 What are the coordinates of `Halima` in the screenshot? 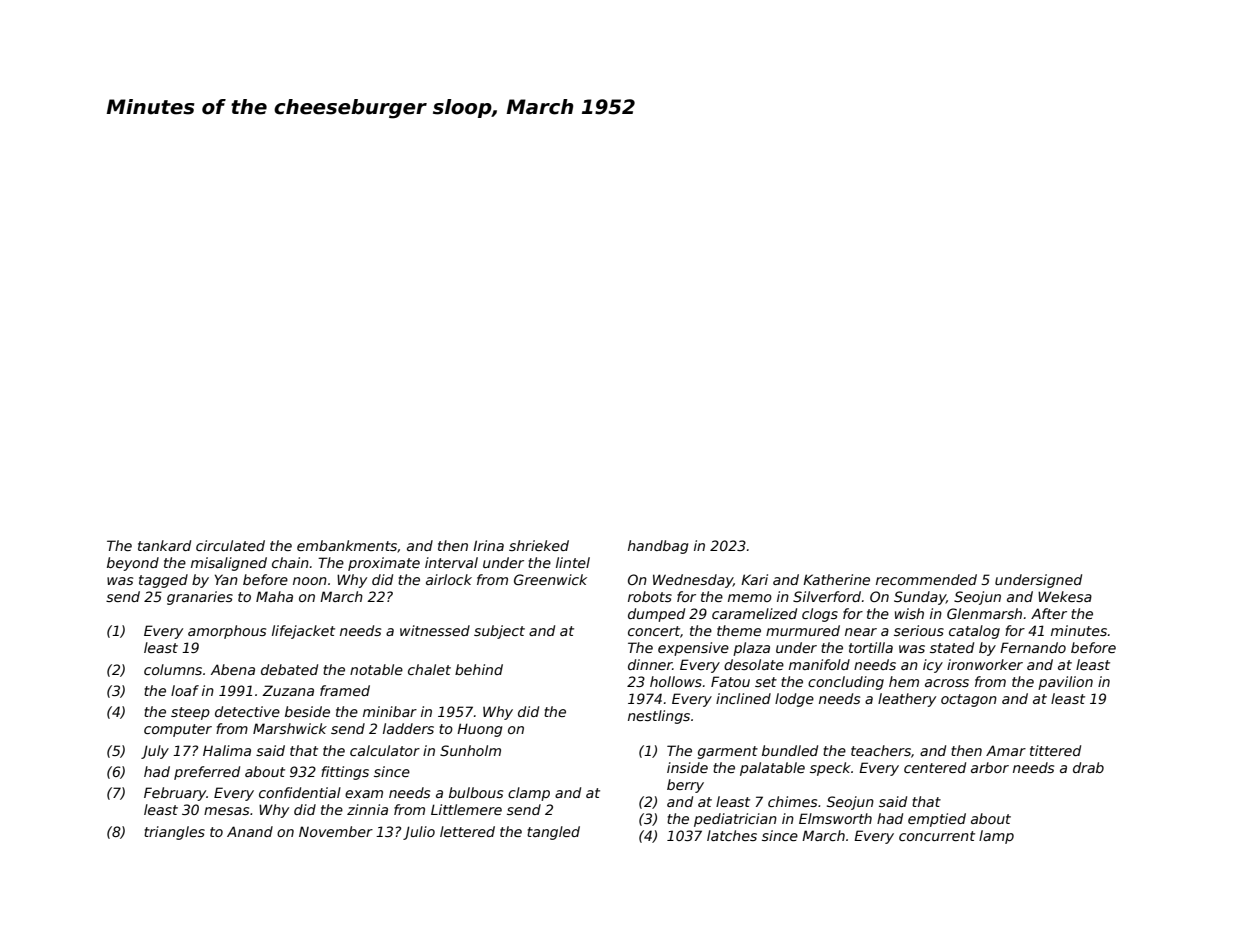 It's located at (227, 750).
